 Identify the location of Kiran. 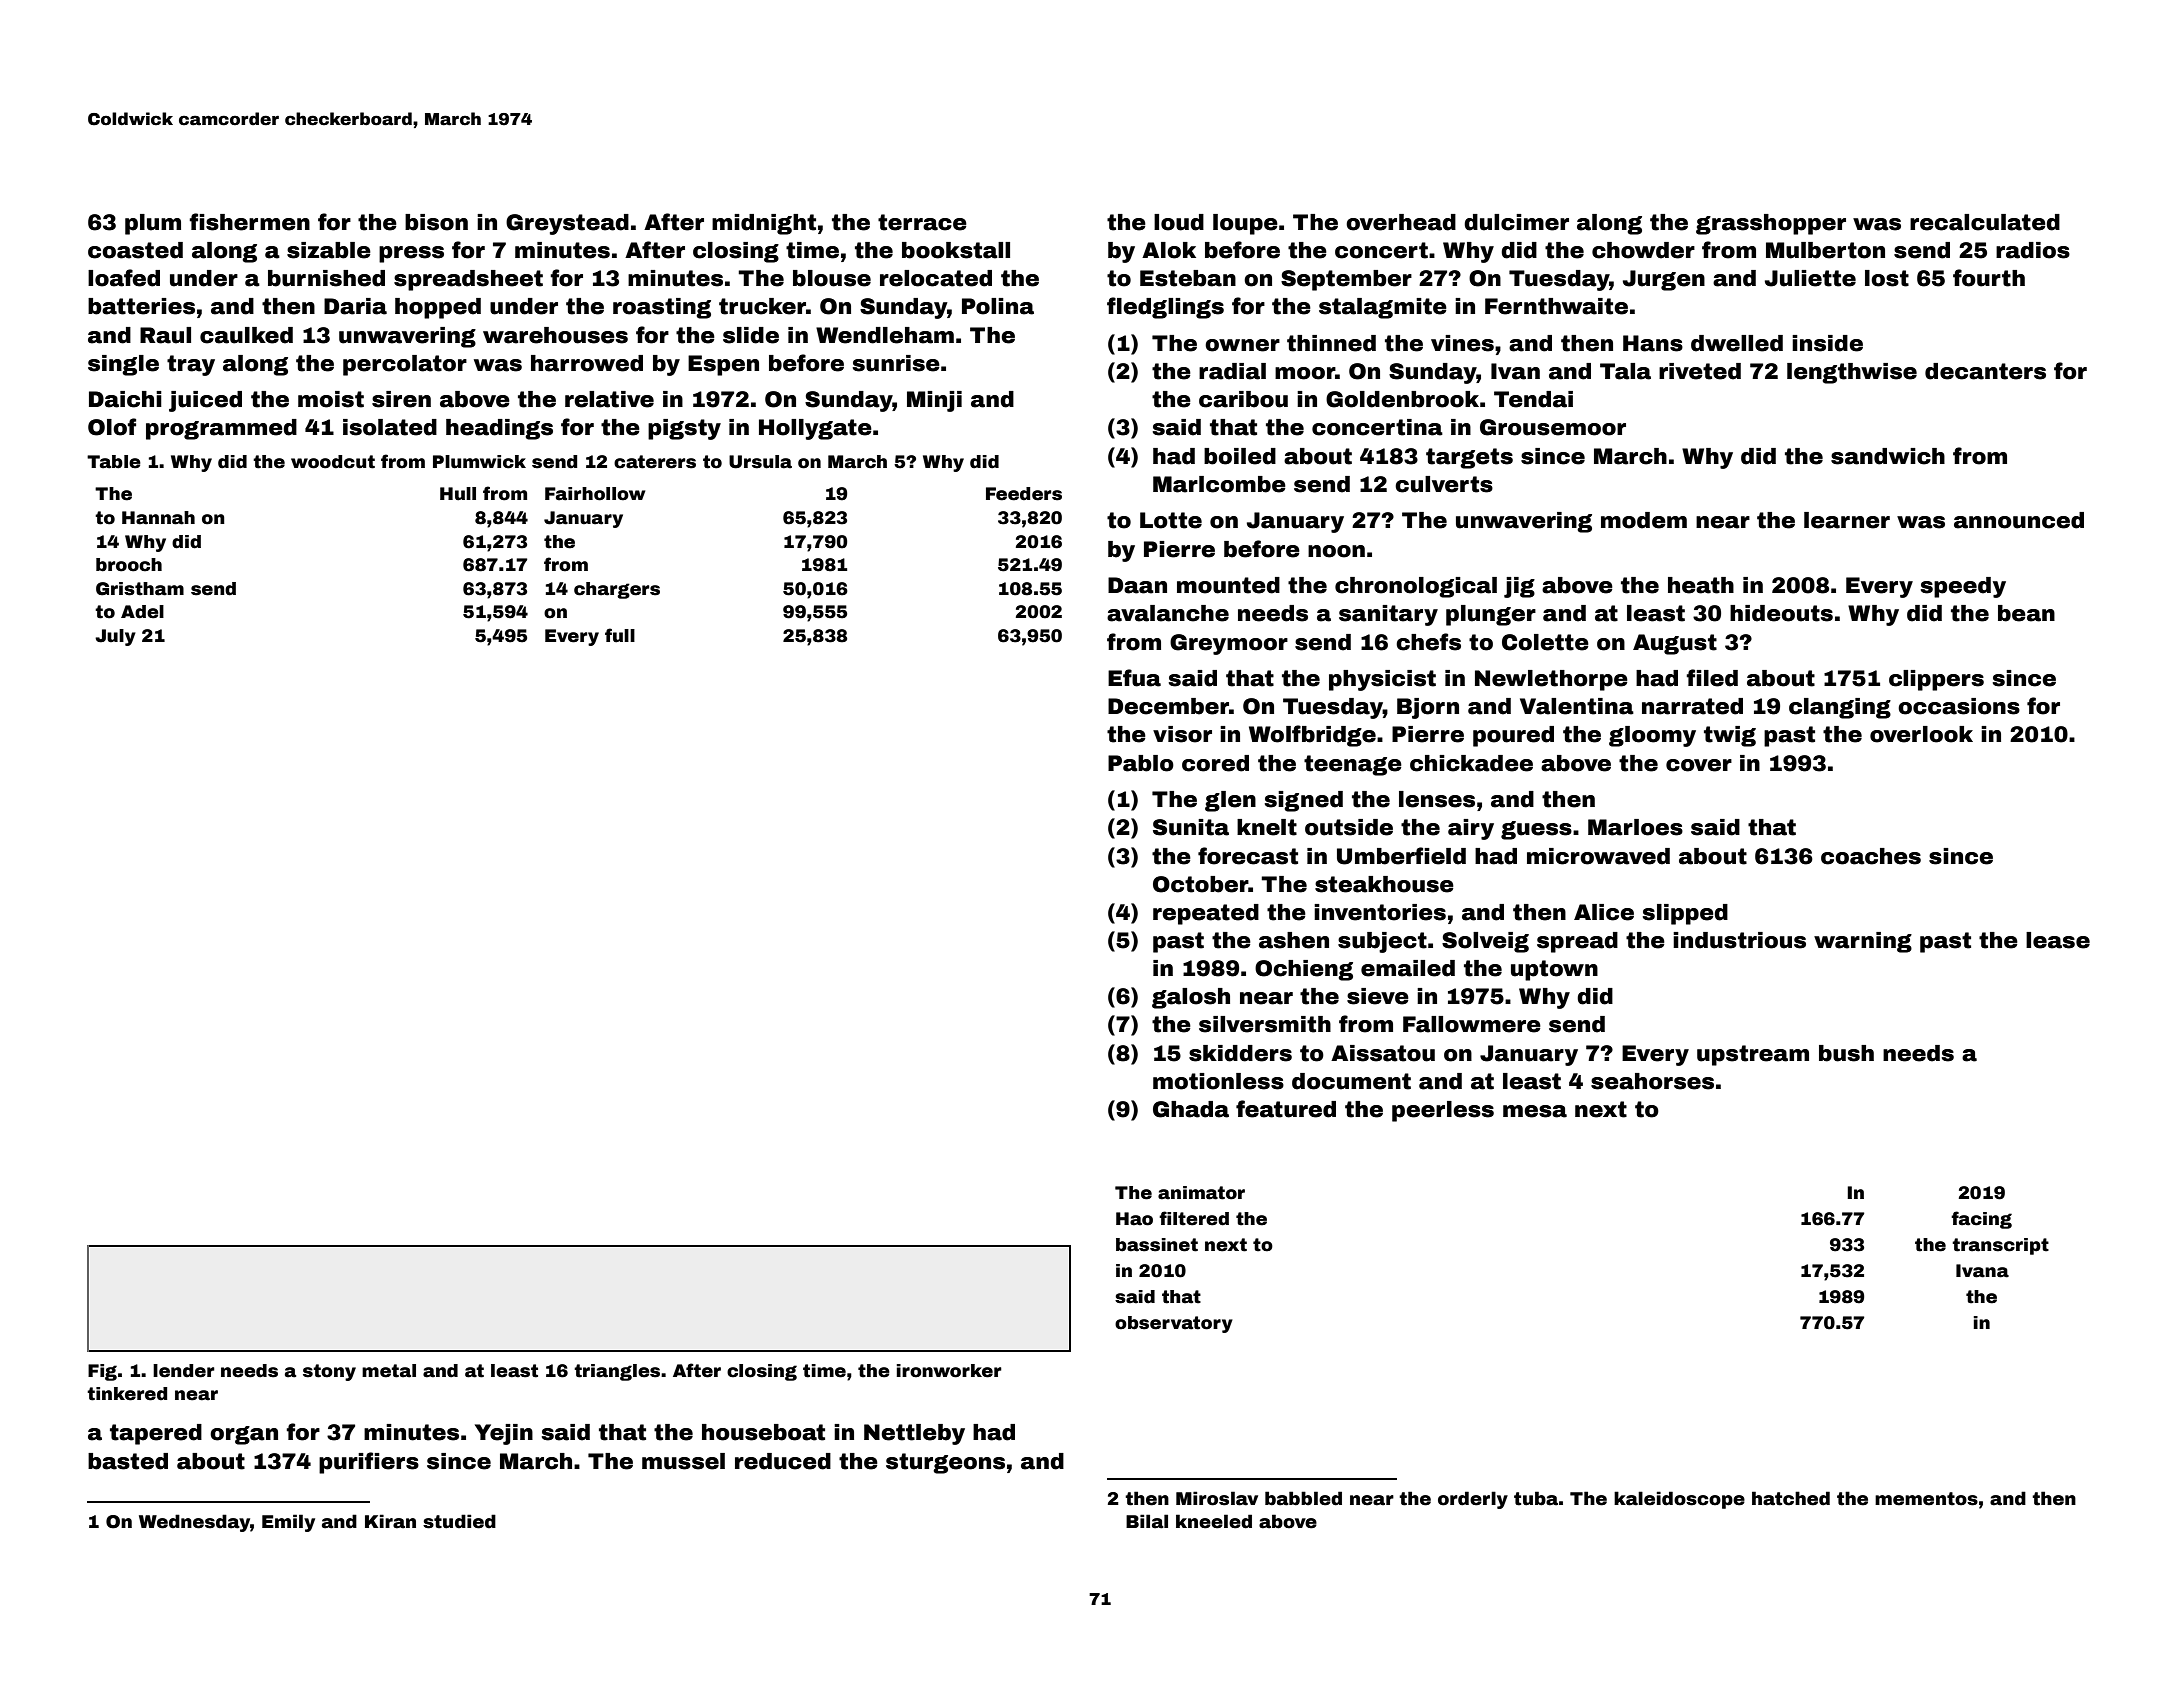
(390, 1521).
